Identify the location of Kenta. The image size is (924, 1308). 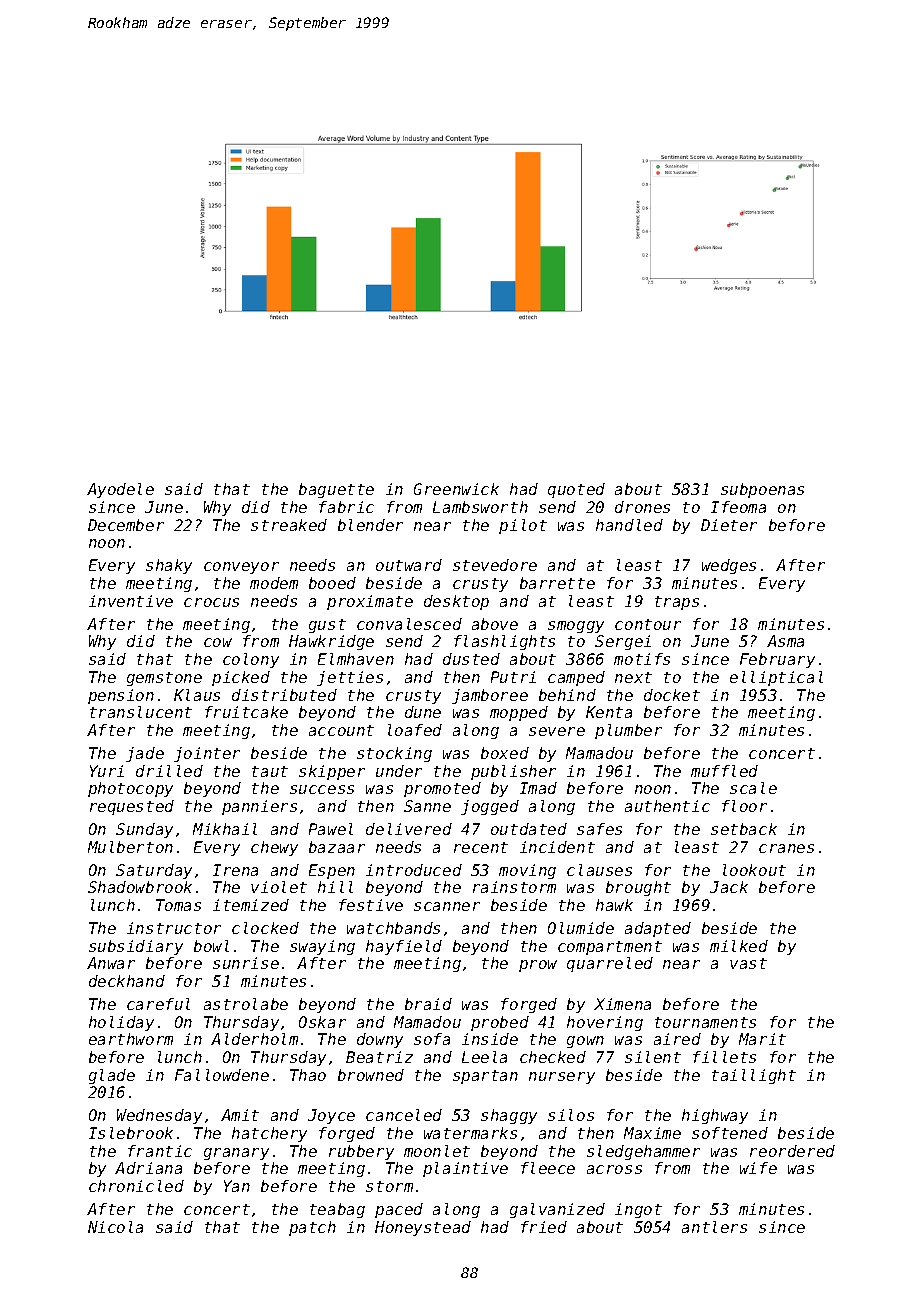
(609, 712).
